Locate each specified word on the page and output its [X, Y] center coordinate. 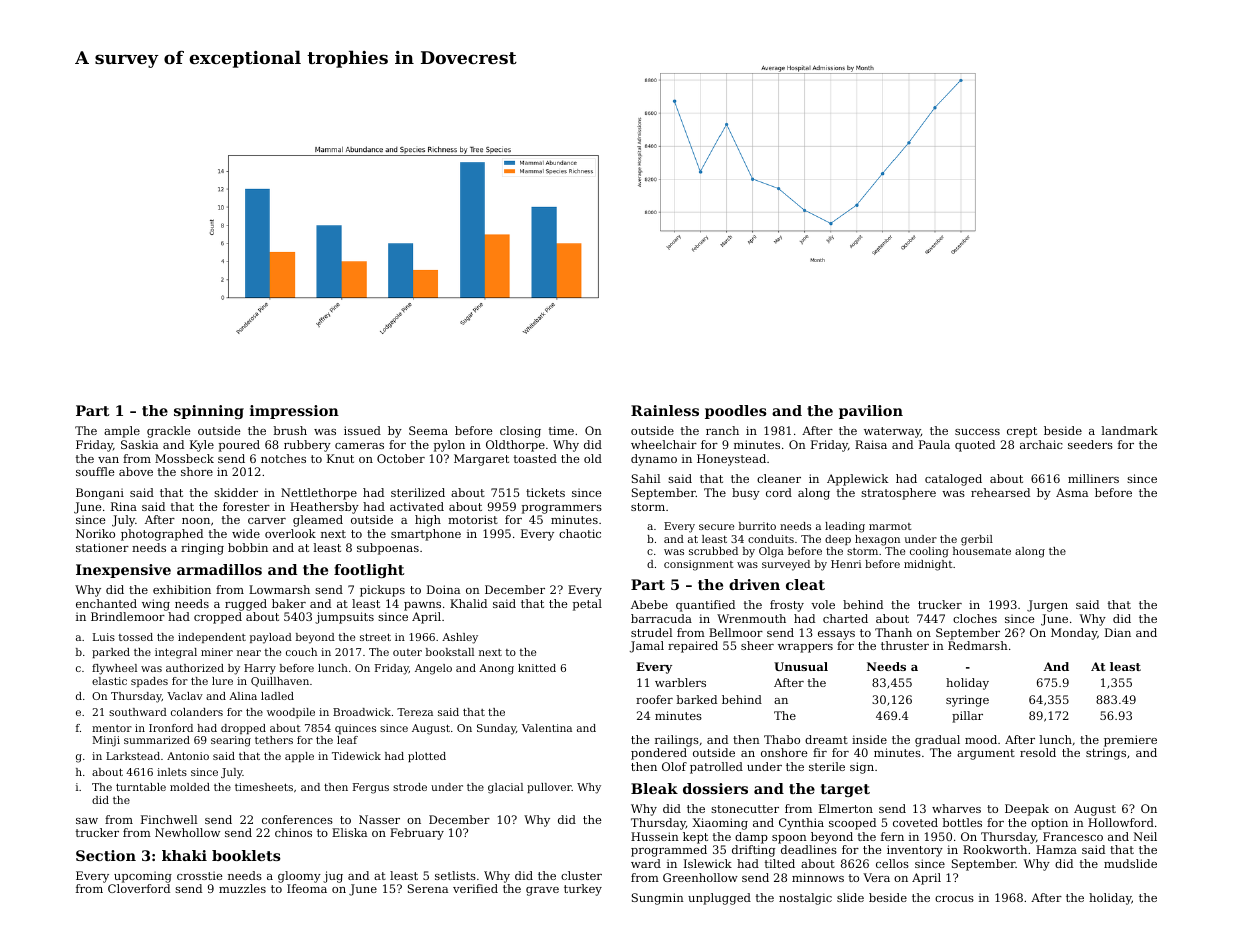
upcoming [143, 877]
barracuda [661, 618]
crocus [954, 899]
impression [294, 412]
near [249, 653]
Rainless [665, 410]
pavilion [871, 412]
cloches [975, 618]
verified [475, 888]
